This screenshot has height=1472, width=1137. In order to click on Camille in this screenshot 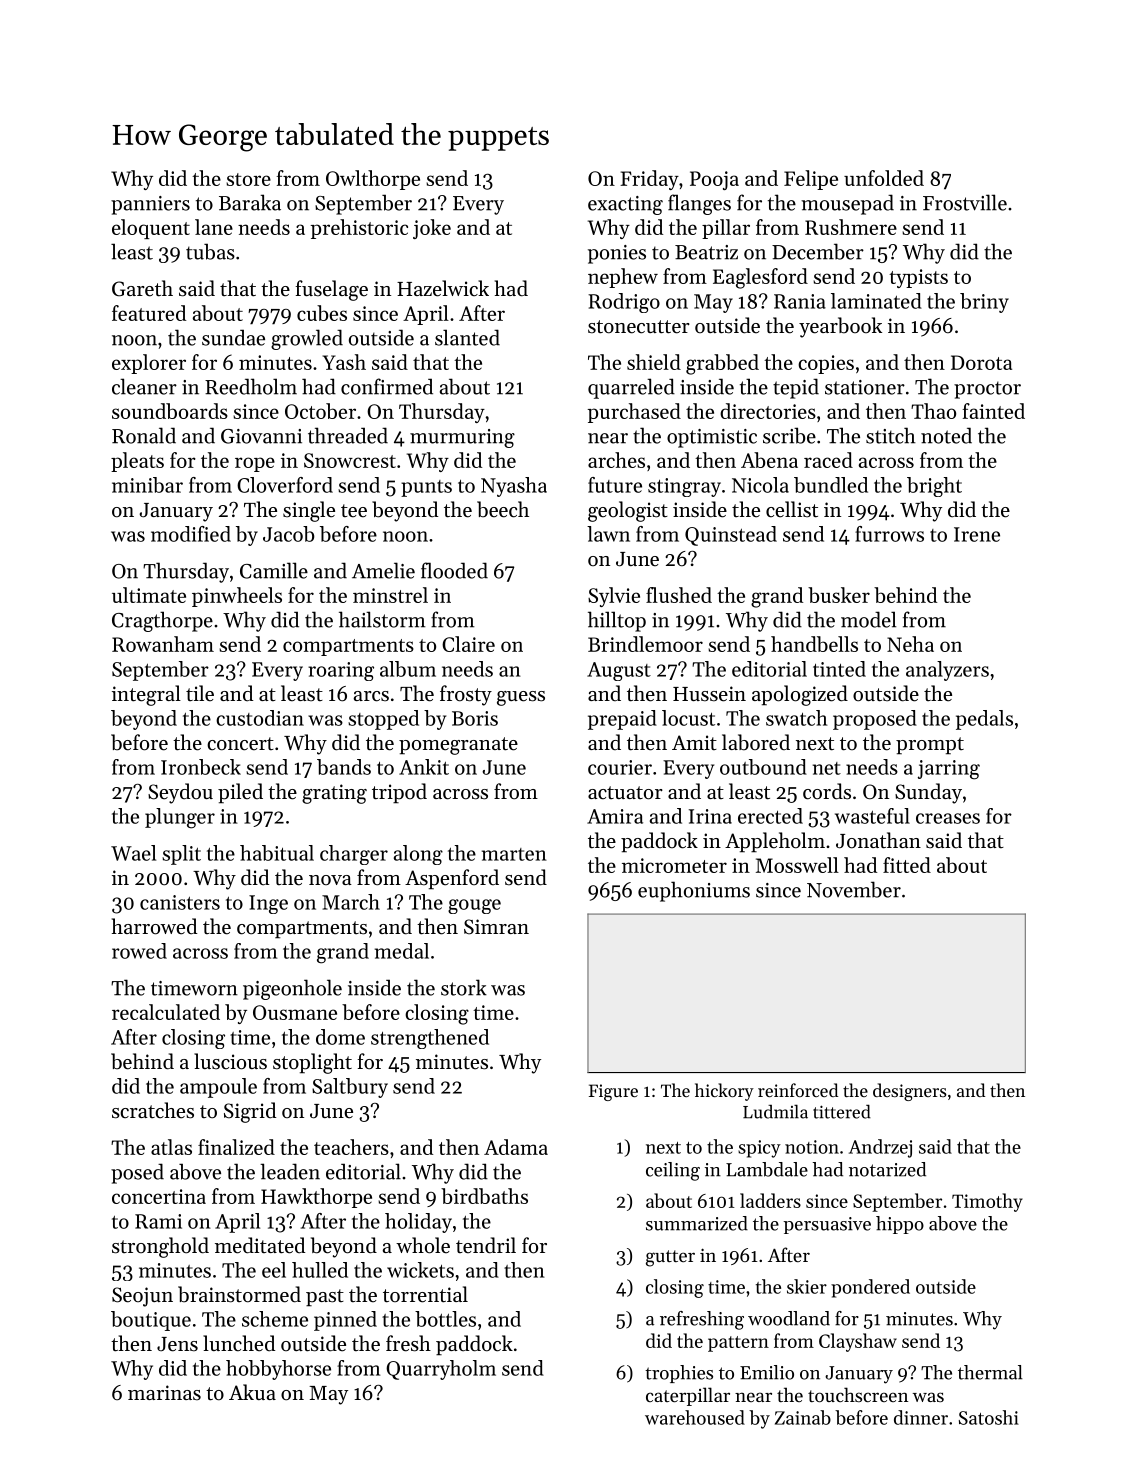, I will do `click(274, 570)`.
